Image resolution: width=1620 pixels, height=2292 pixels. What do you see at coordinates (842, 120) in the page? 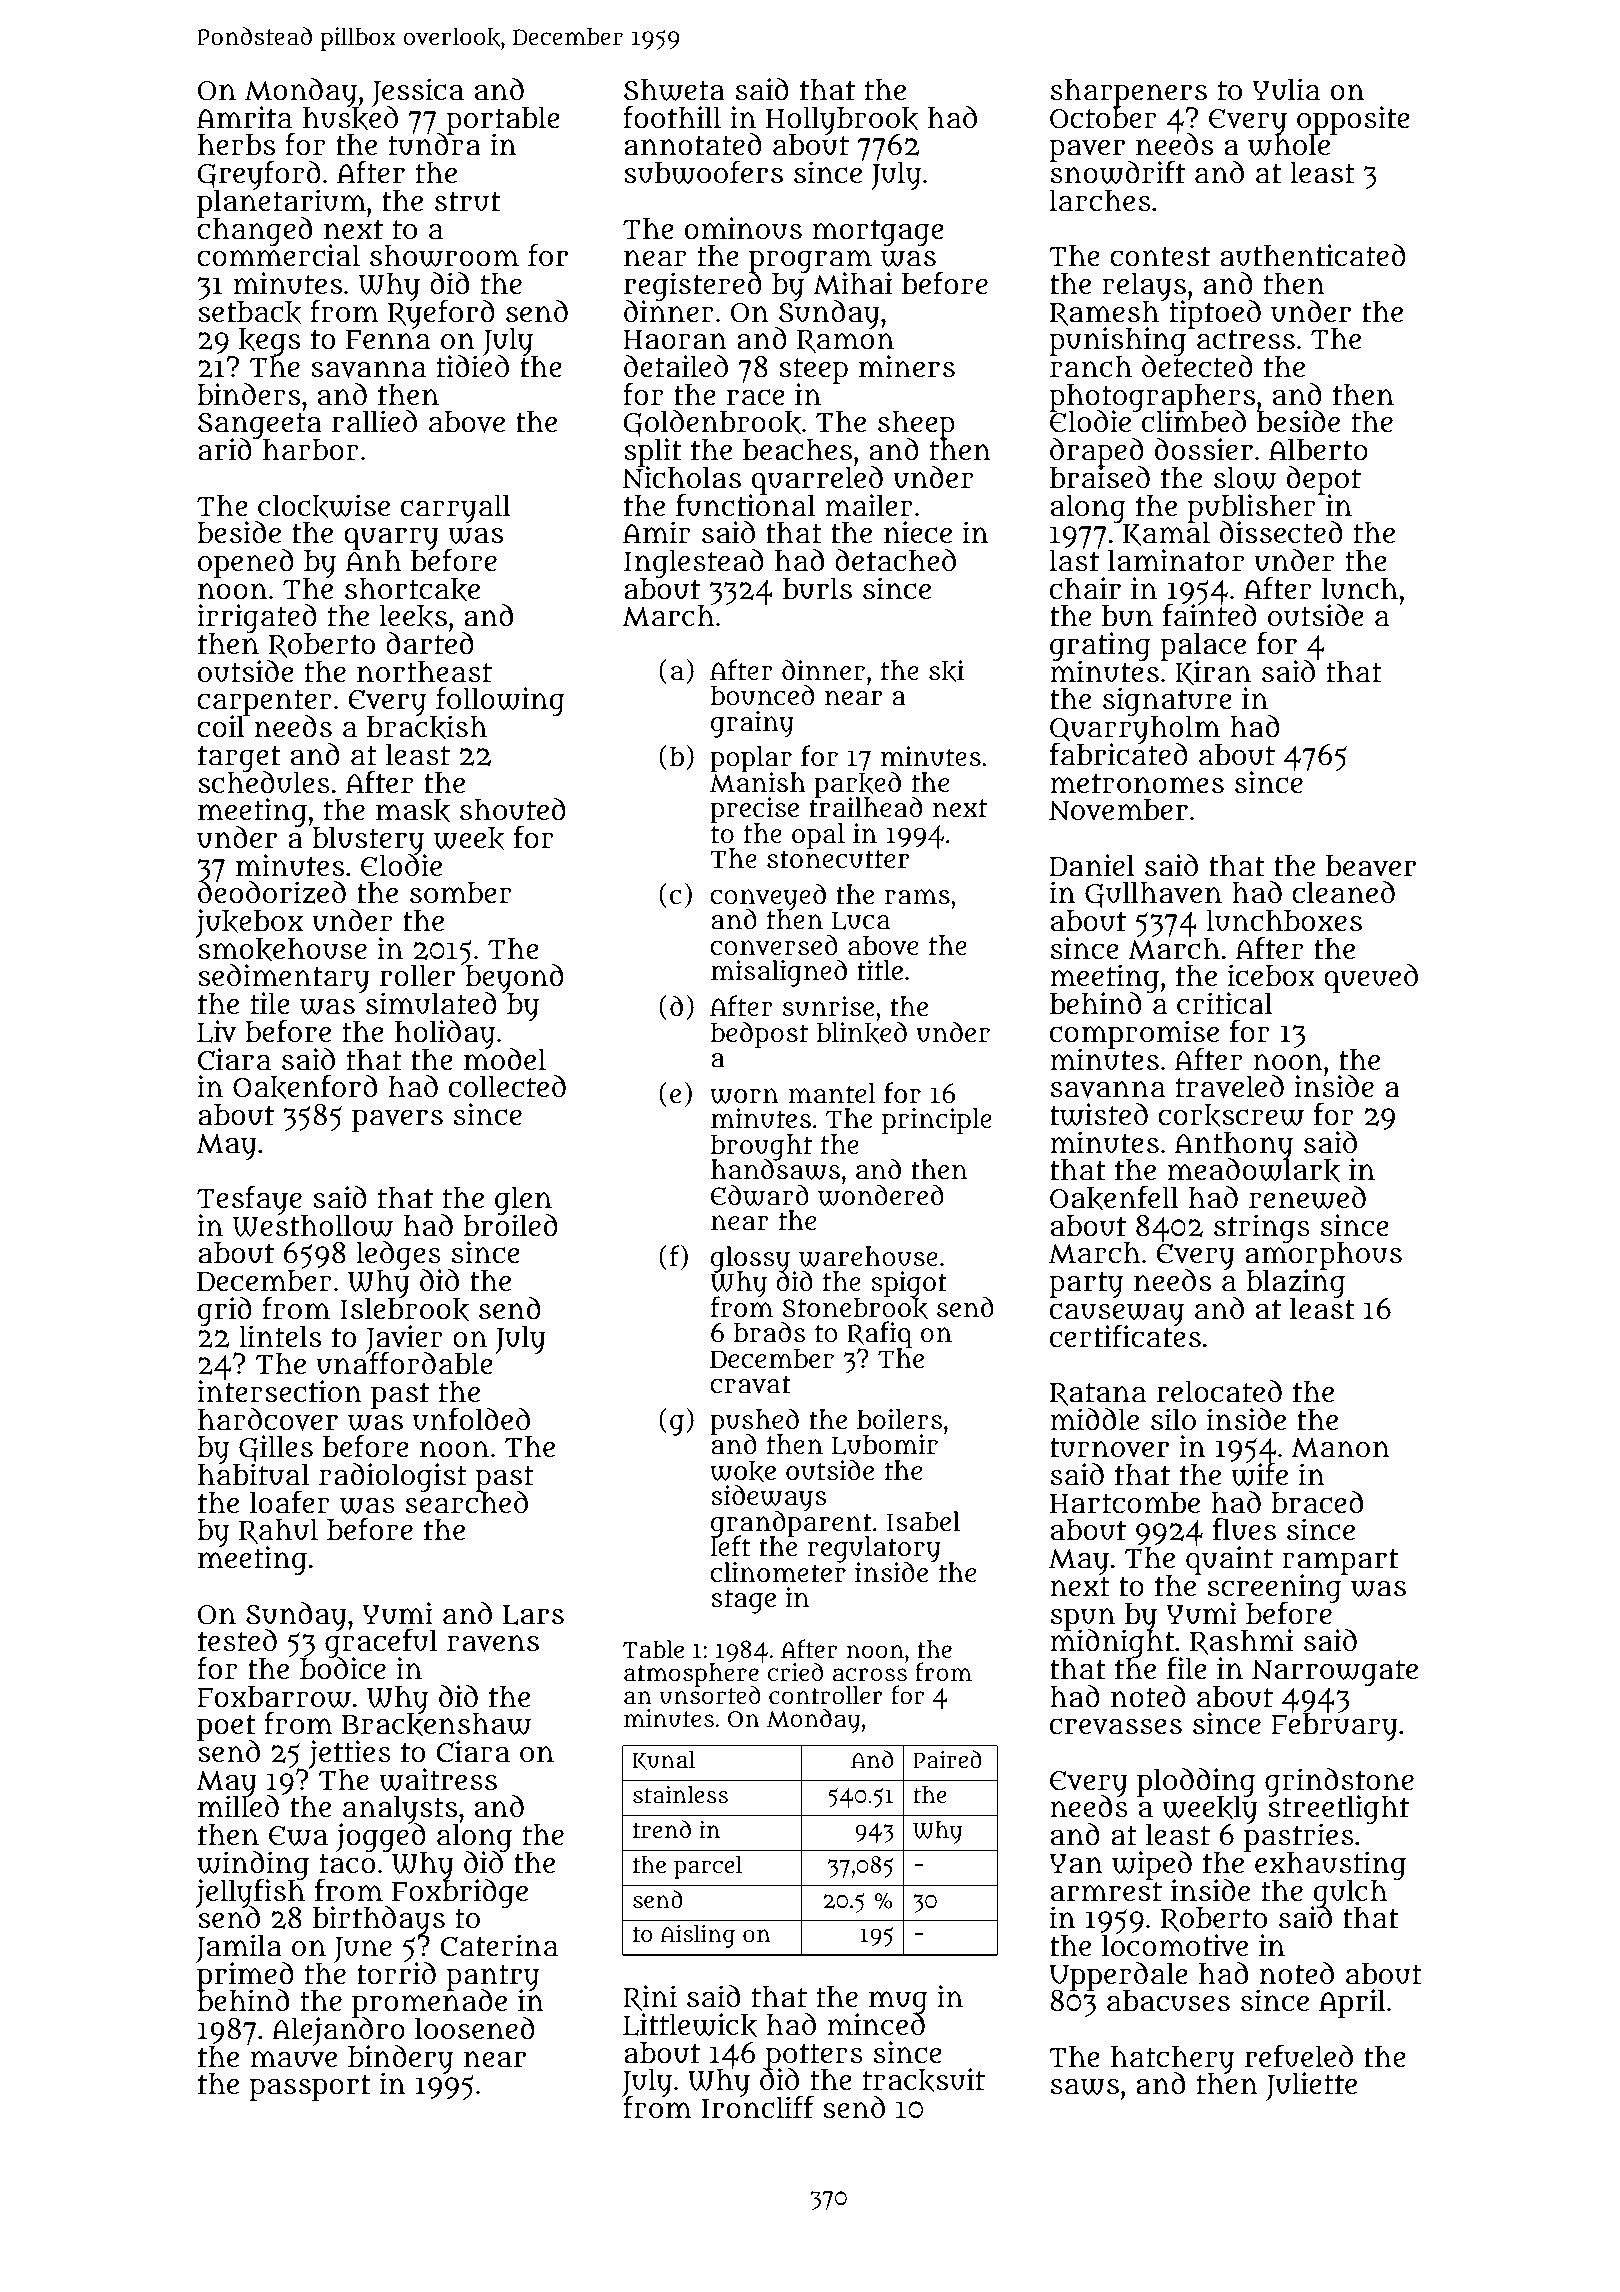
I see `Hollybrook` at bounding box center [842, 120].
